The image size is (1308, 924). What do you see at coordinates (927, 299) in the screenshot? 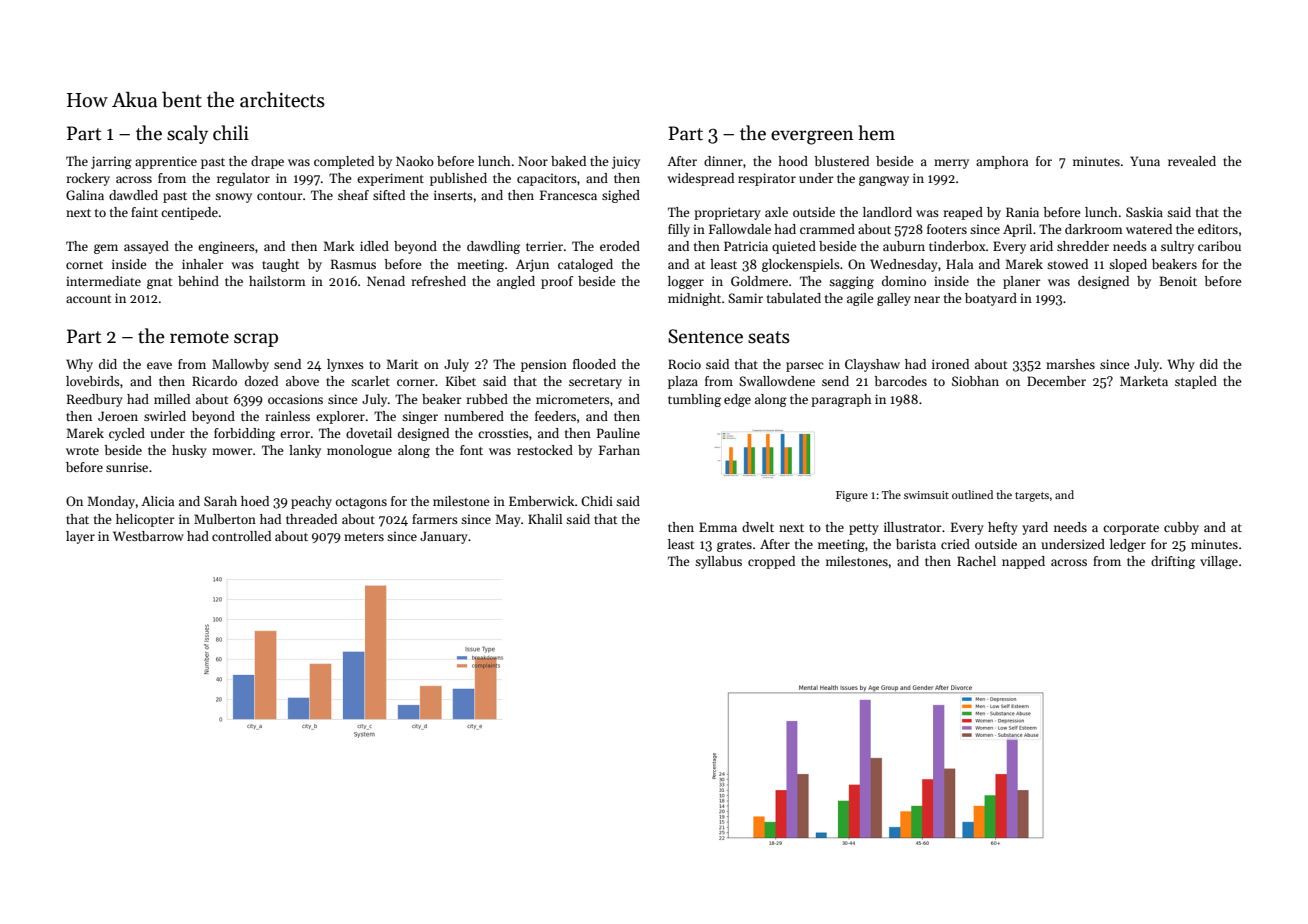
I see `near` at bounding box center [927, 299].
